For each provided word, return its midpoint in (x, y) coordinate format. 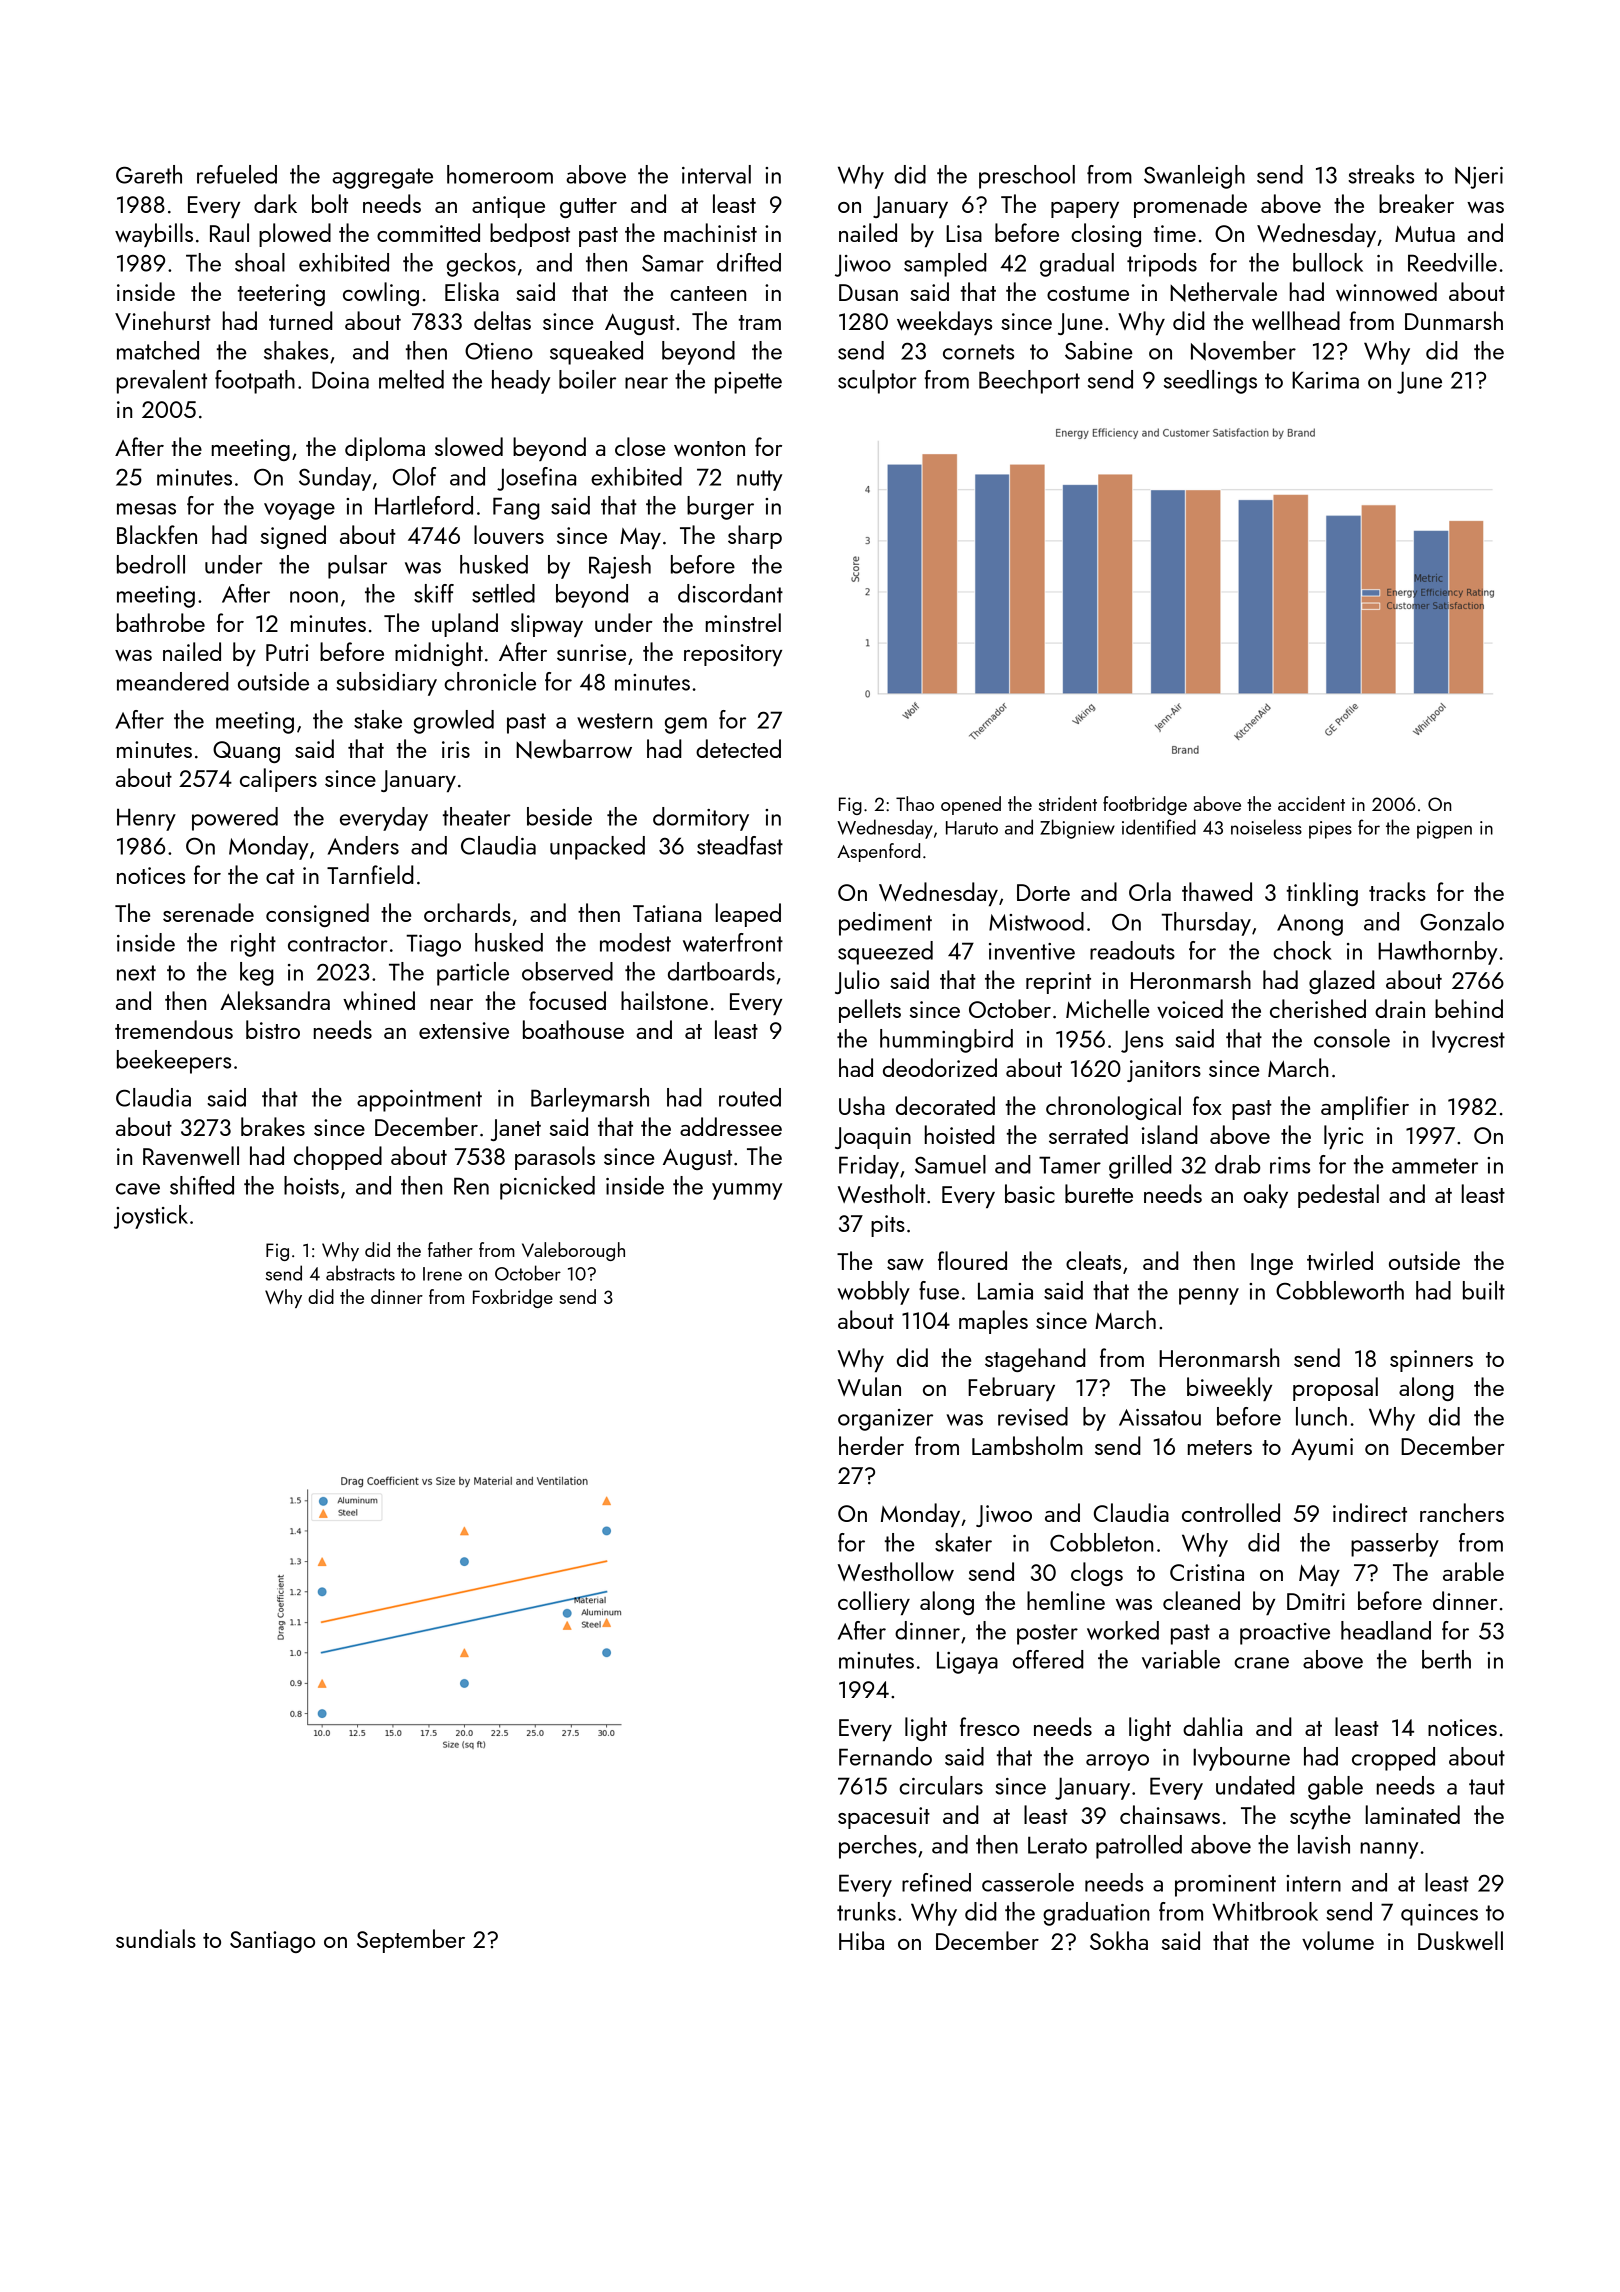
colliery (874, 1603)
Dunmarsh (1454, 320)
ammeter (1435, 1166)
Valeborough (573, 1251)
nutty (759, 480)
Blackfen (157, 534)
